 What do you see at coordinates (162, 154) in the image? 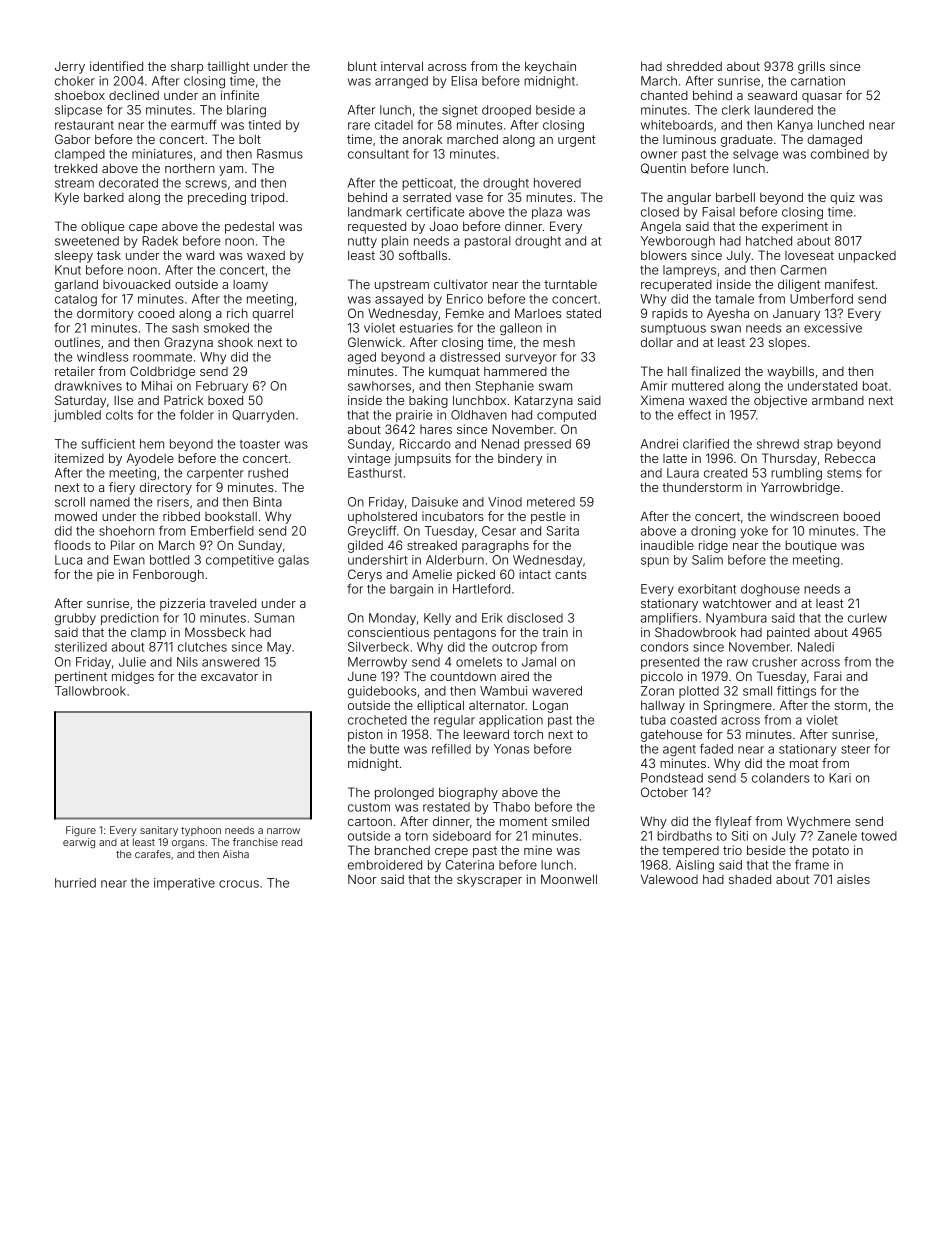
I see `miniatures` at bounding box center [162, 154].
